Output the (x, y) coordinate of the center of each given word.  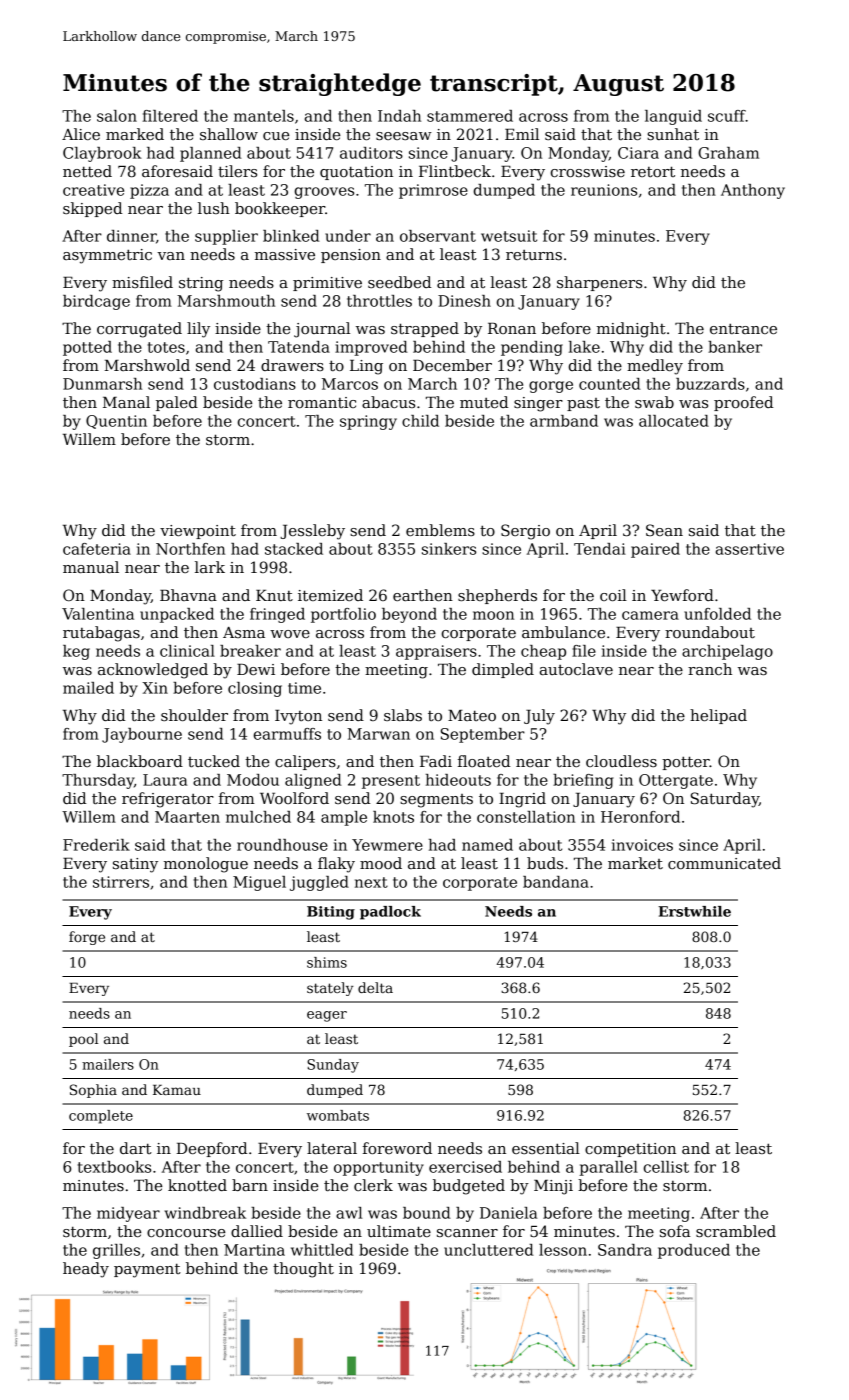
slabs (403, 715)
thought (303, 1270)
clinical (187, 651)
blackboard (140, 761)
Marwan (378, 734)
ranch (710, 669)
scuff (727, 116)
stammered (470, 116)
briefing (583, 781)
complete (101, 1117)
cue (276, 136)
